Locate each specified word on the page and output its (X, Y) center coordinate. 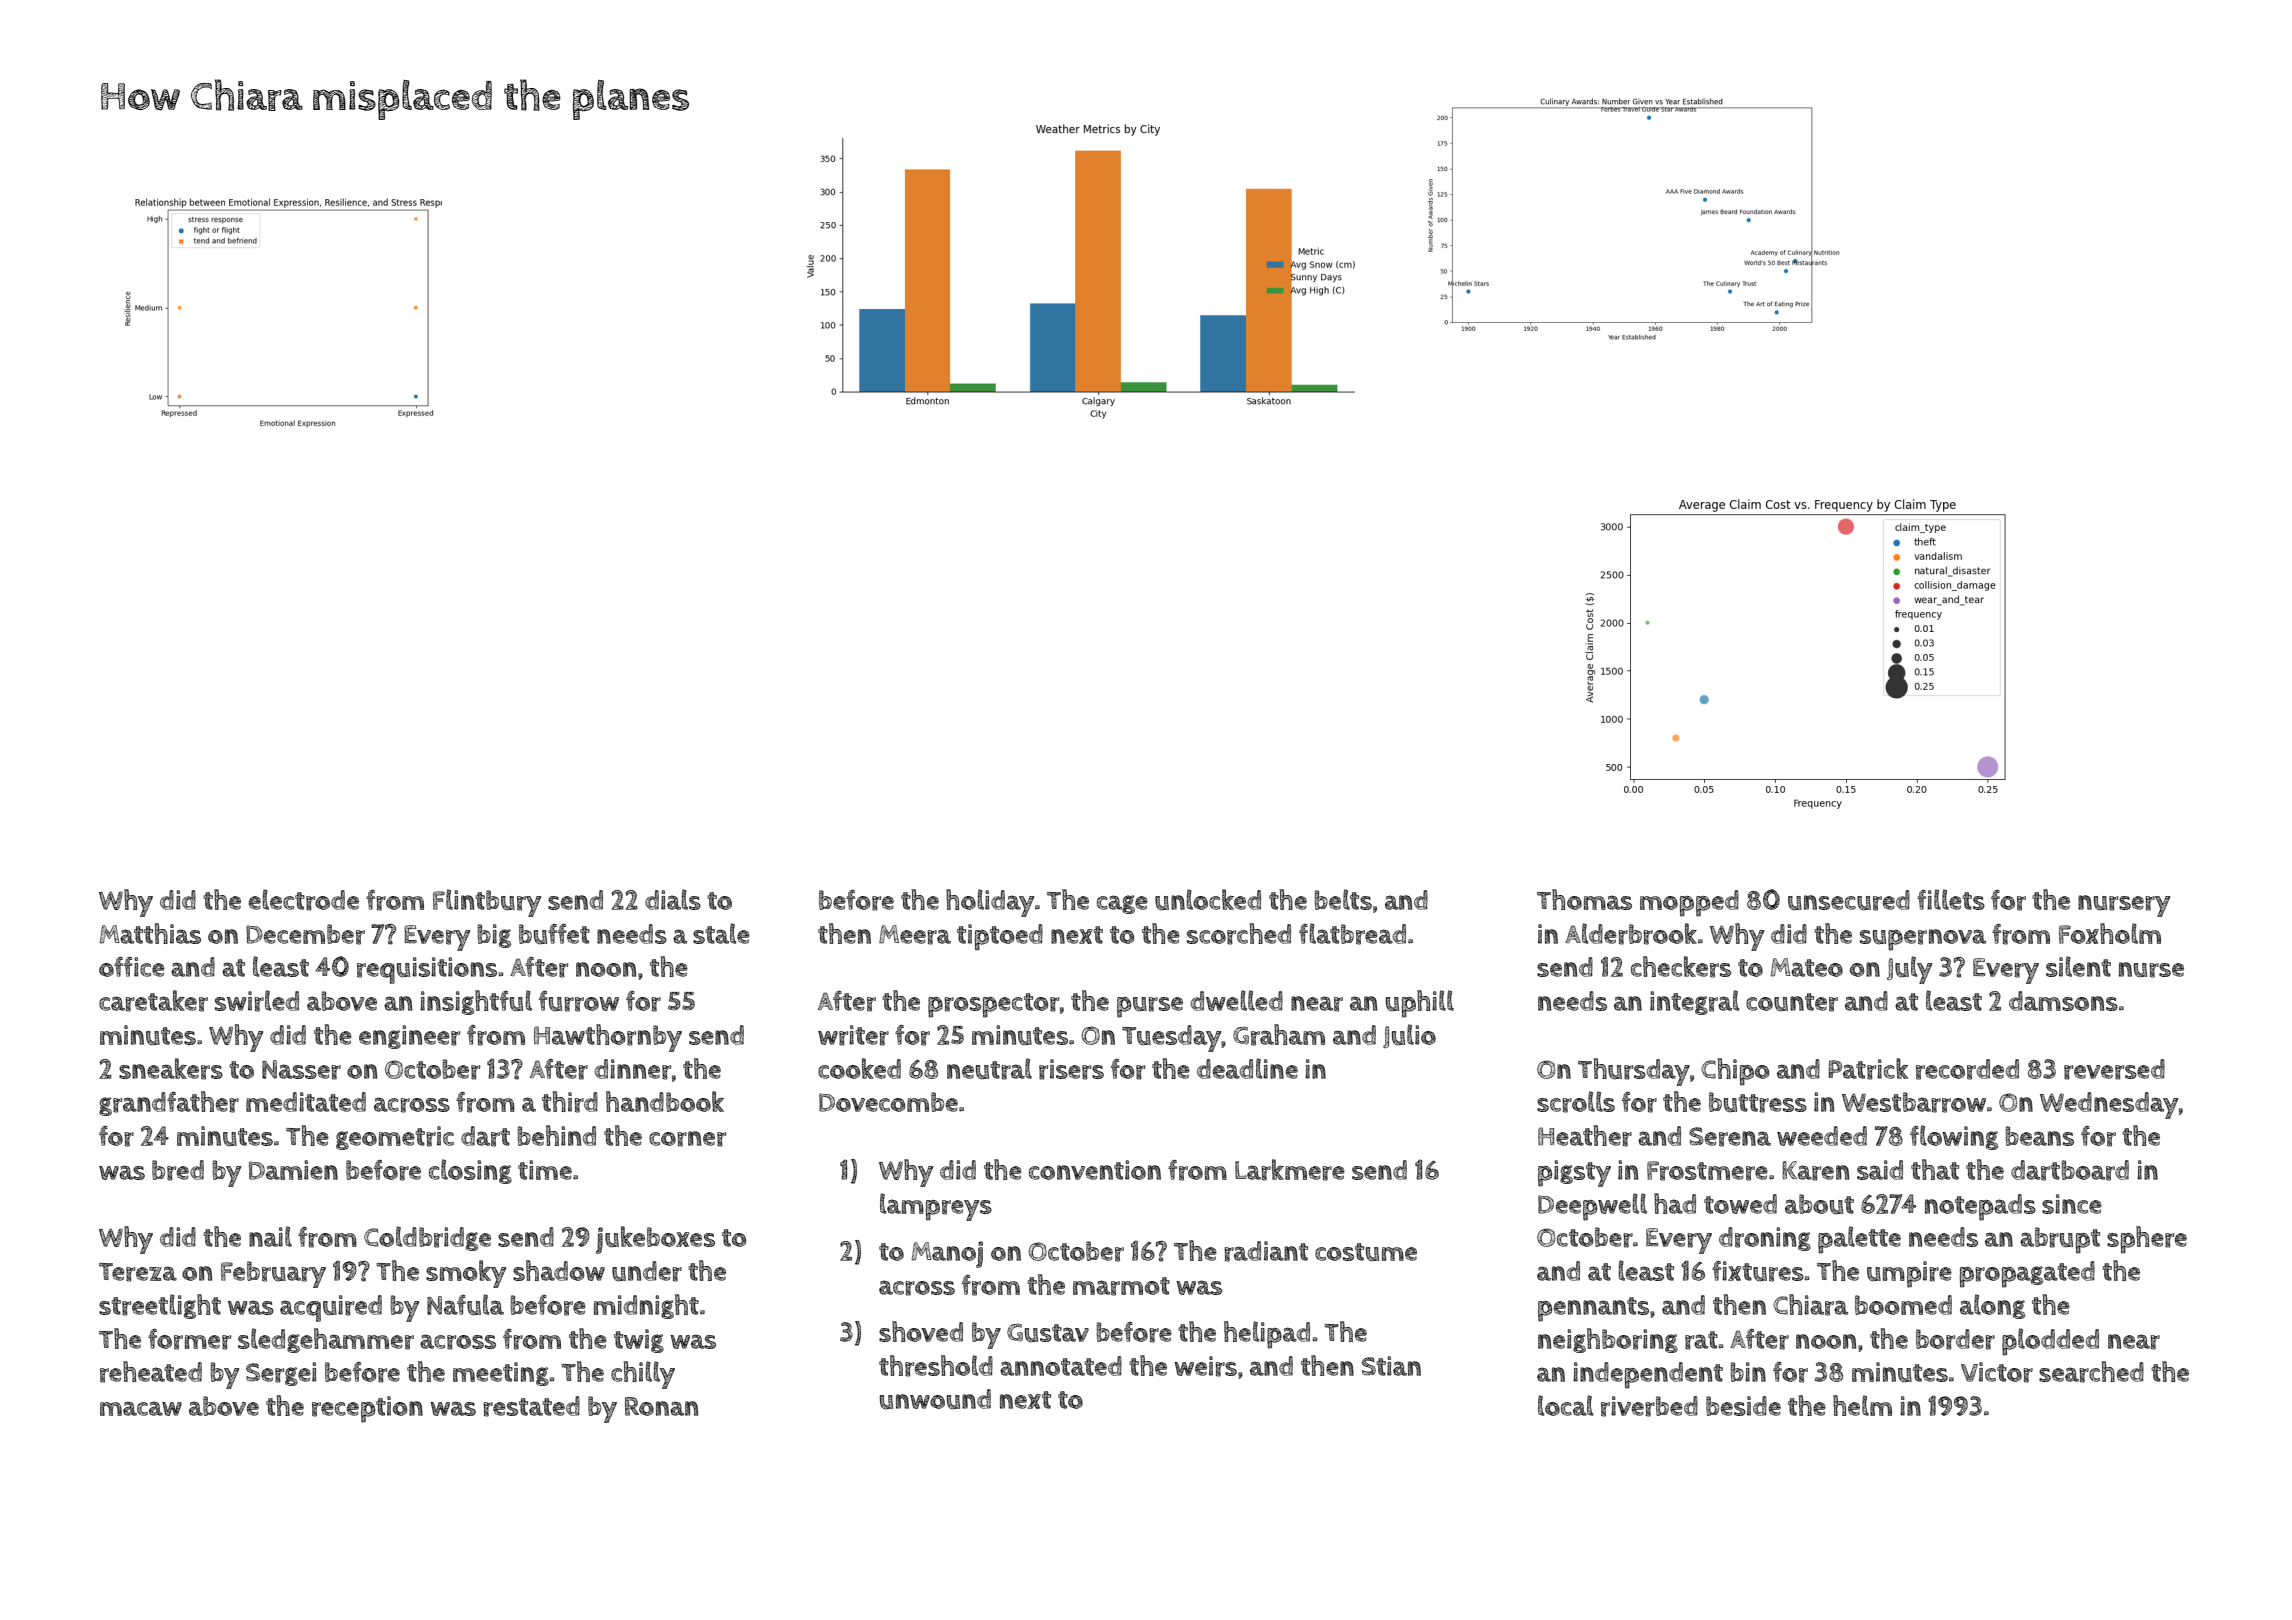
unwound (935, 1399)
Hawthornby (608, 1038)
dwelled (1236, 1000)
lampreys (936, 1207)
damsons (2063, 1001)
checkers (1681, 967)
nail (270, 1236)
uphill (1420, 1004)
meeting (501, 1374)
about (1819, 1204)
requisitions (427, 970)
